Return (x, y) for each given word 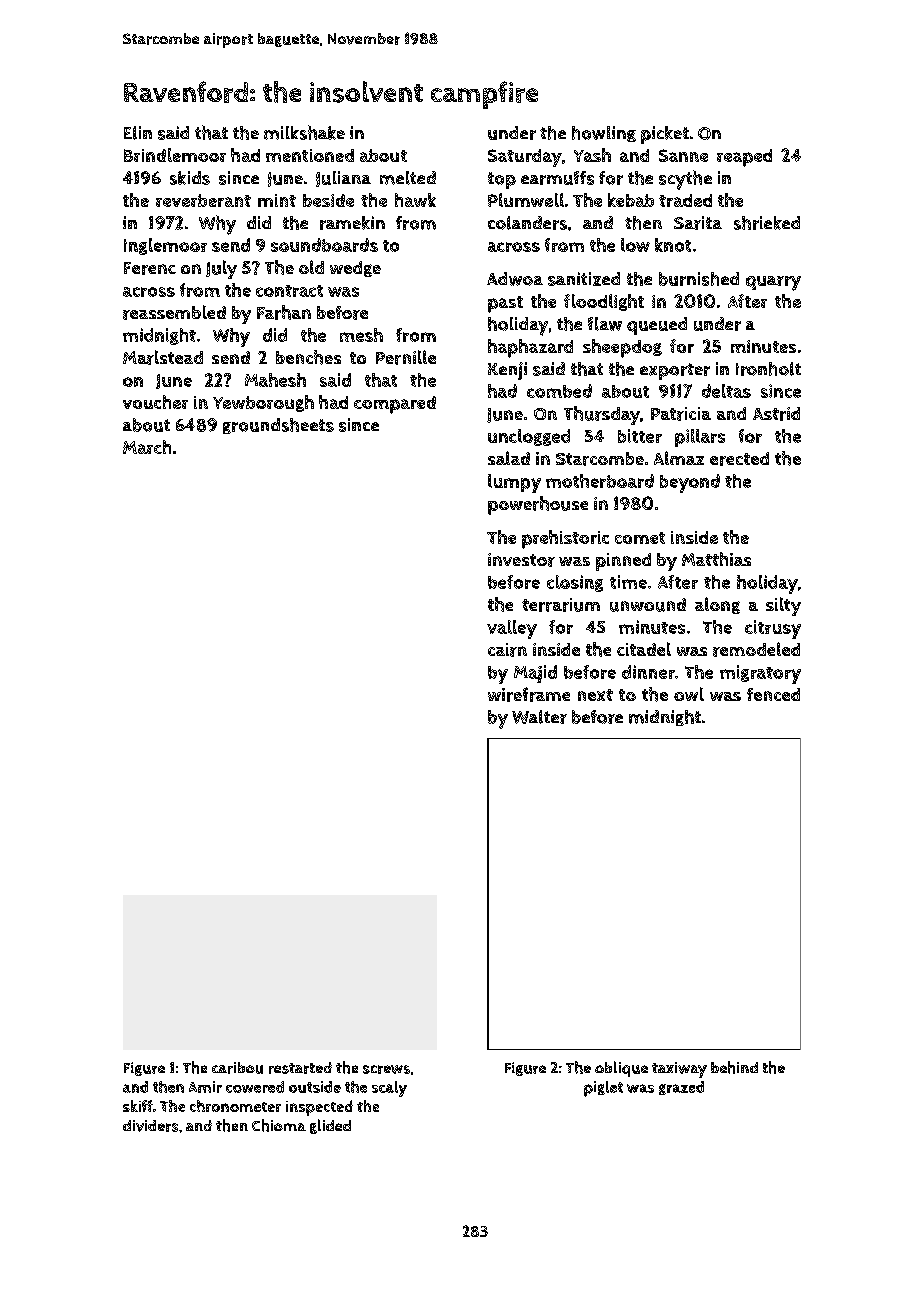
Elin (138, 133)
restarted (300, 1068)
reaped (744, 158)
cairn (507, 650)
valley (512, 629)
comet (640, 538)
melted (408, 178)
